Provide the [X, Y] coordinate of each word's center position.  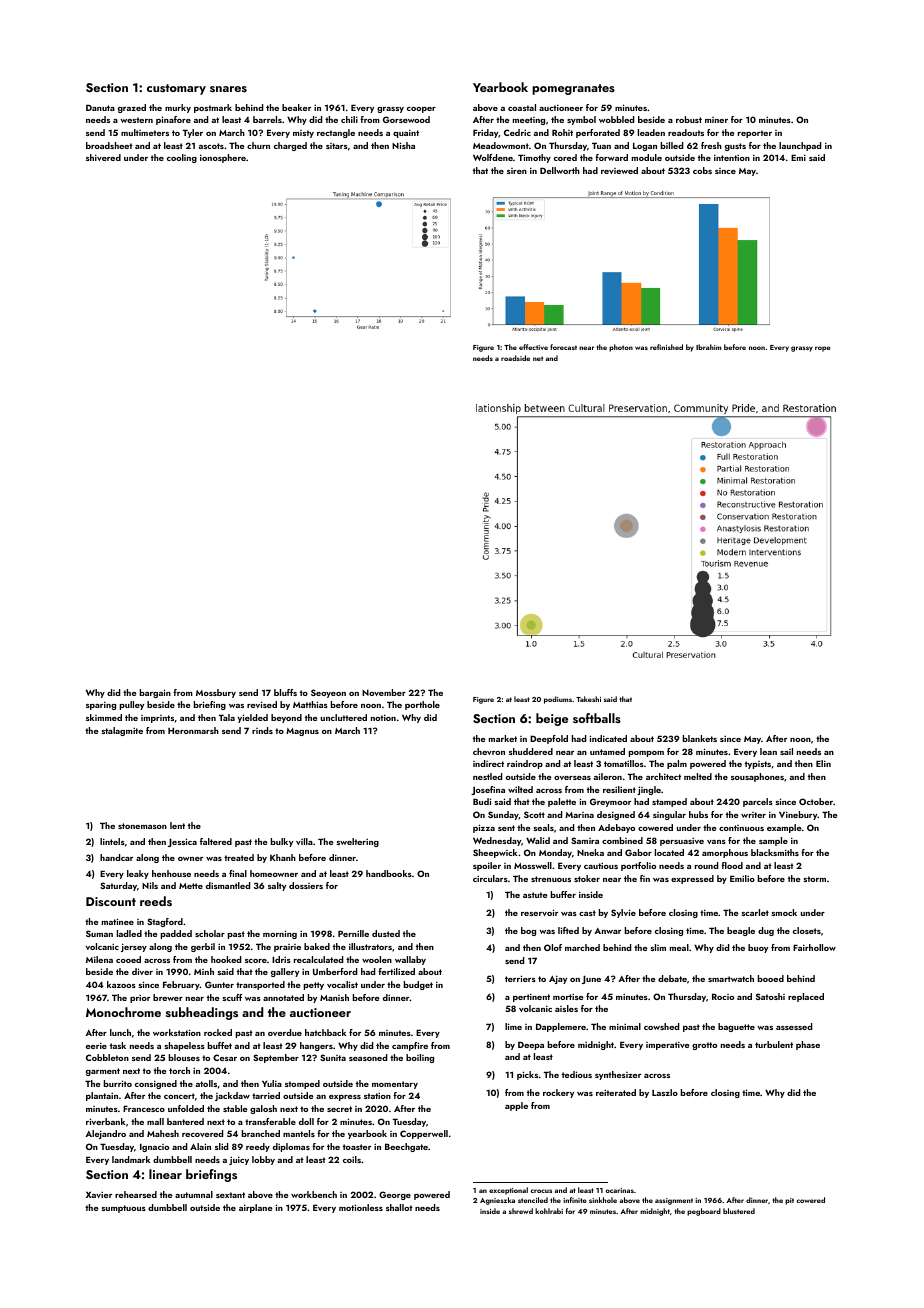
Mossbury [216, 693]
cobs [702, 170]
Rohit [562, 132]
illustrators [370, 946]
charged [290, 146]
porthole [422, 705]
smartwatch [731, 978]
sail [786, 751]
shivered [103, 157]
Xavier [99, 1194]
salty [277, 886]
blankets [700, 738]
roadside [515, 358]
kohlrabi [549, 1211]
